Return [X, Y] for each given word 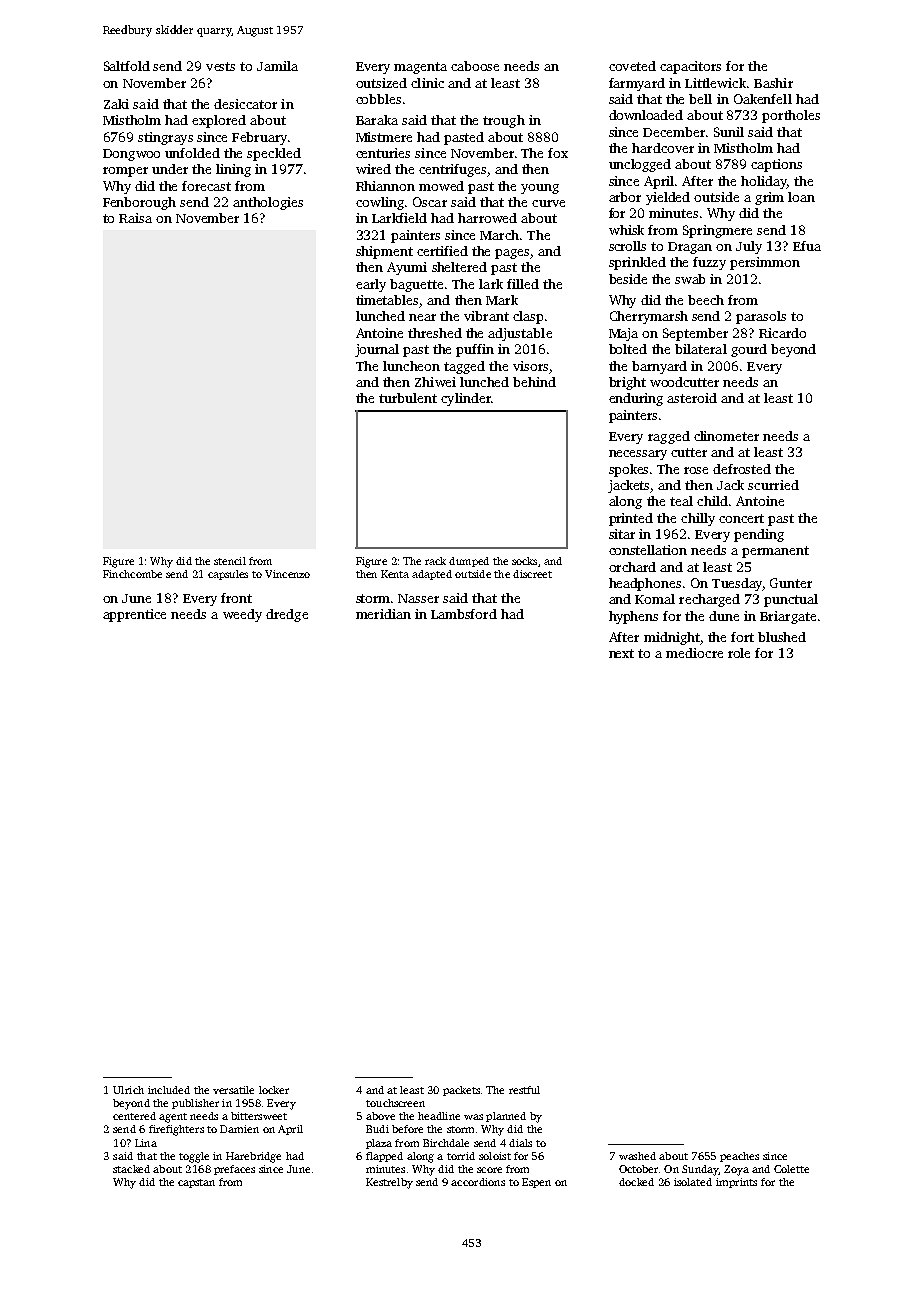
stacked [131, 1169]
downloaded [646, 115]
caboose [475, 66]
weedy [242, 615]
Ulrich [128, 1090]
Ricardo [782, 333]
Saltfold [127, 66]
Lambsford [464, 614]
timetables [388, 301]
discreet [532, 574]
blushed [782, 637]
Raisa [135, 218]
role [739, 653]
